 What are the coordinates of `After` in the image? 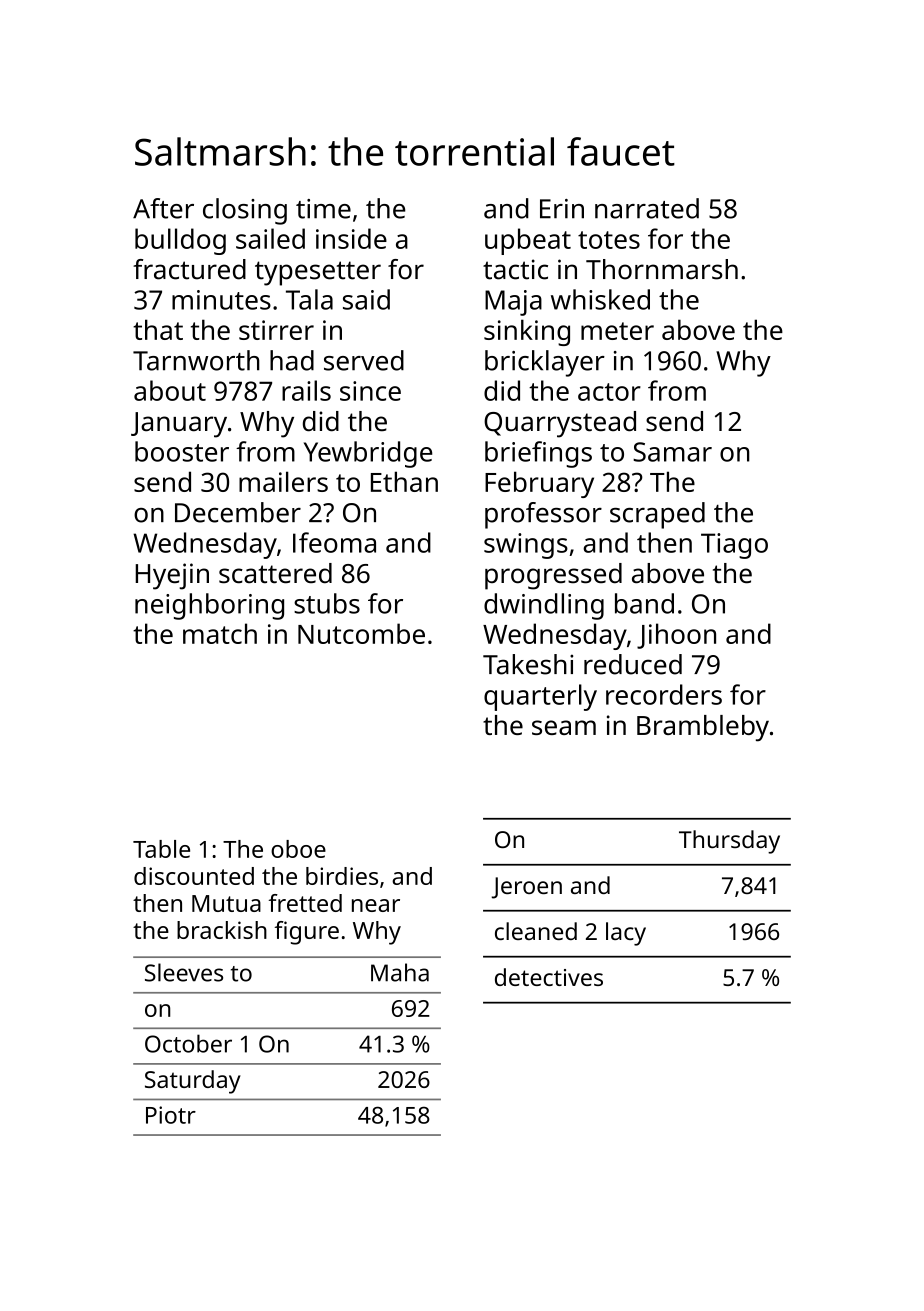 It's located at (163, 208).
